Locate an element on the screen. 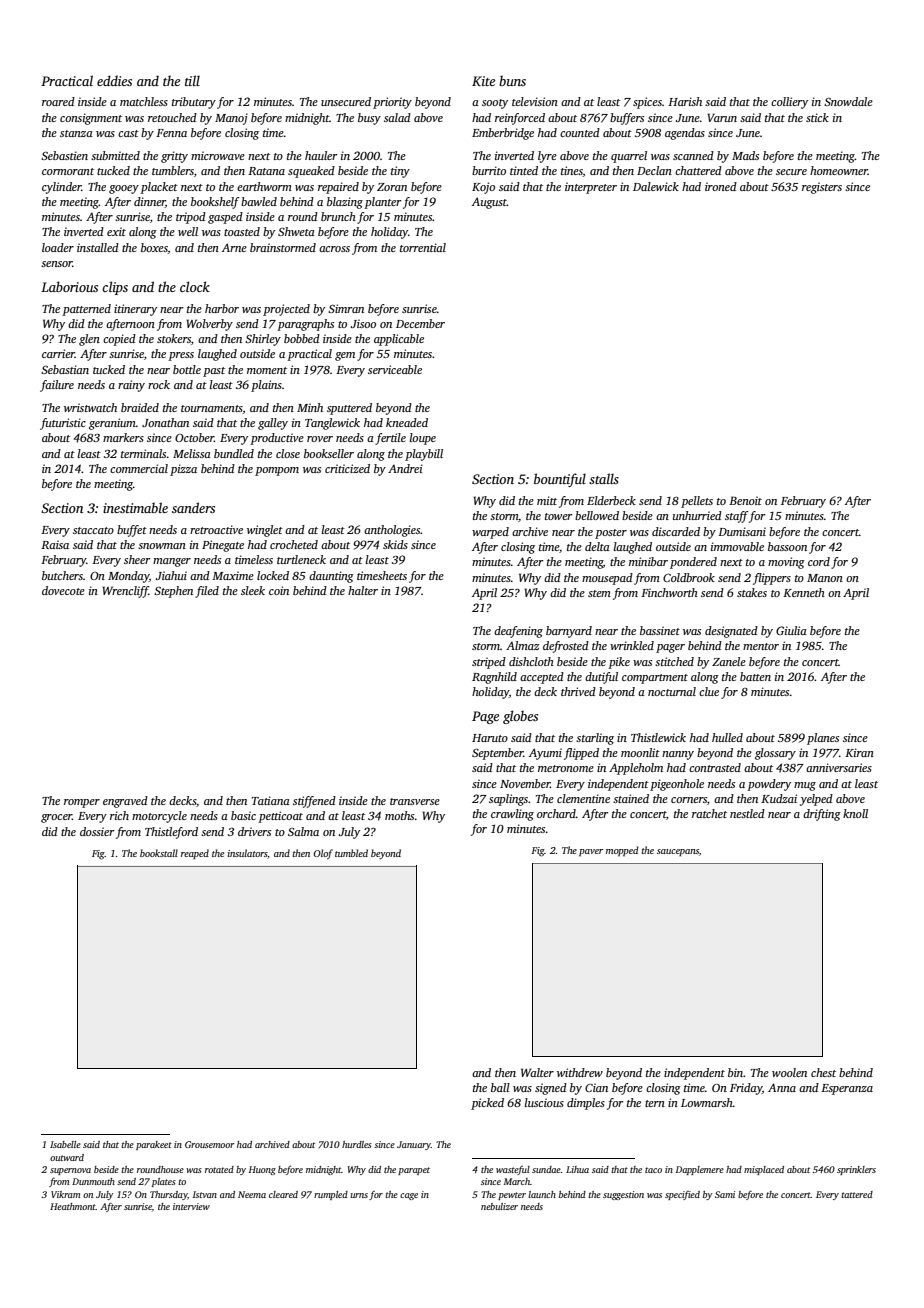 The width and height of the screenshot is (924, 1308). bookstall is located at coordinates (159, 853).
